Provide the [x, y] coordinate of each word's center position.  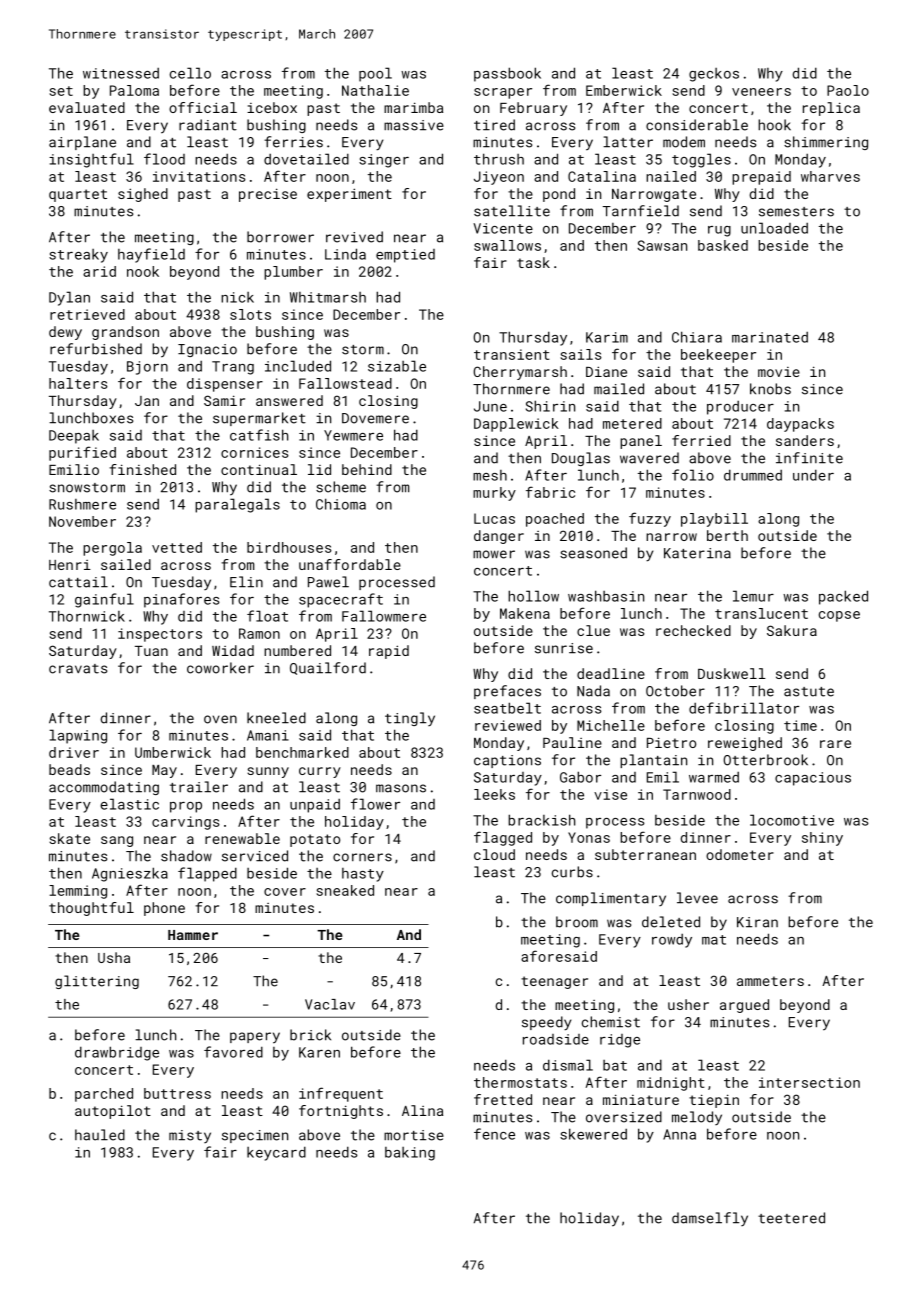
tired [494, 125]
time [800, 725]
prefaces [507, 692]
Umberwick [173, 752]
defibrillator [744, 708]
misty [190, 1136]
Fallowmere [384, 616]
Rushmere [82, 504]
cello [190, 73]
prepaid [761, 178]
